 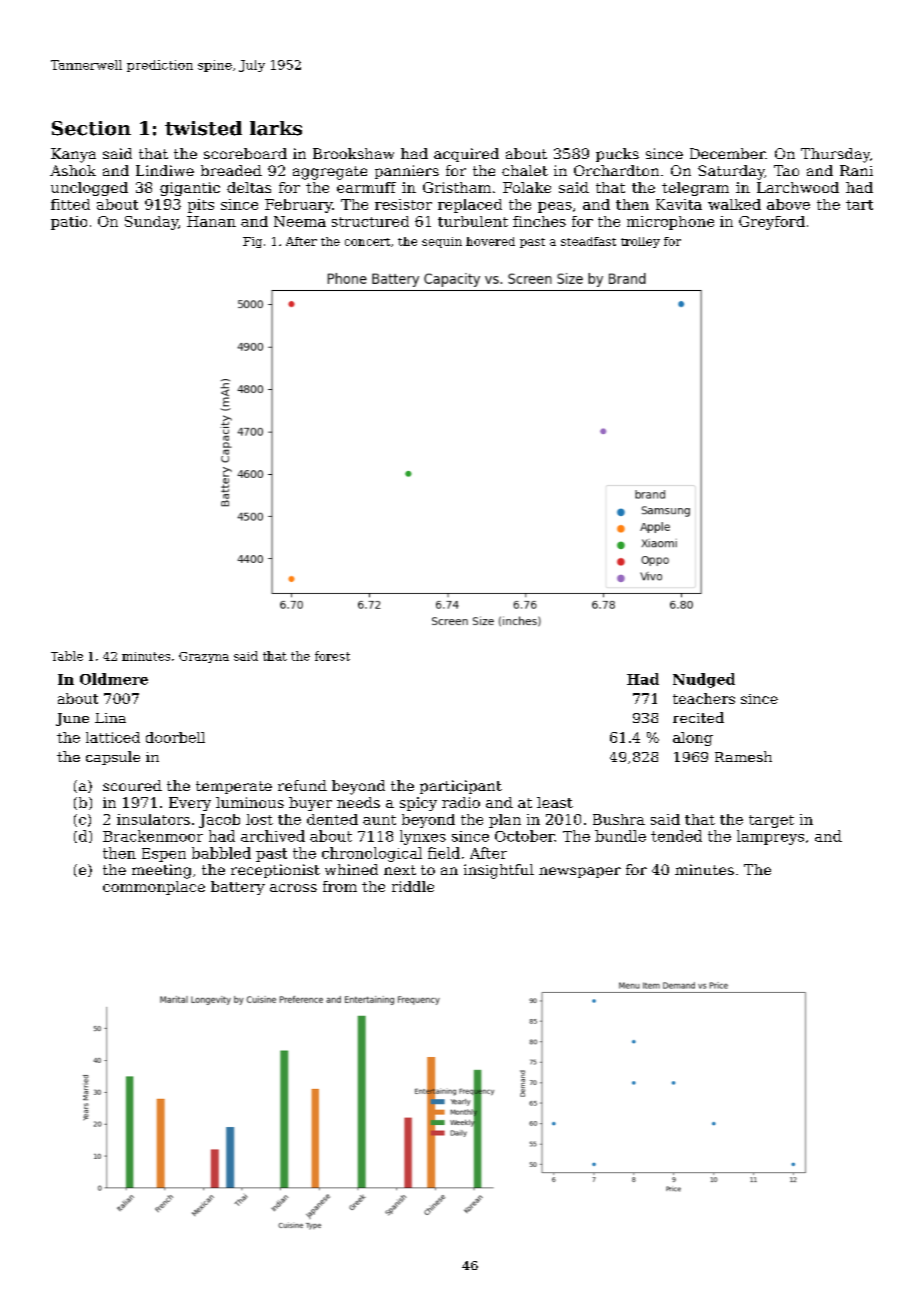 I want to click on patio, so click(x=69, y=223).
